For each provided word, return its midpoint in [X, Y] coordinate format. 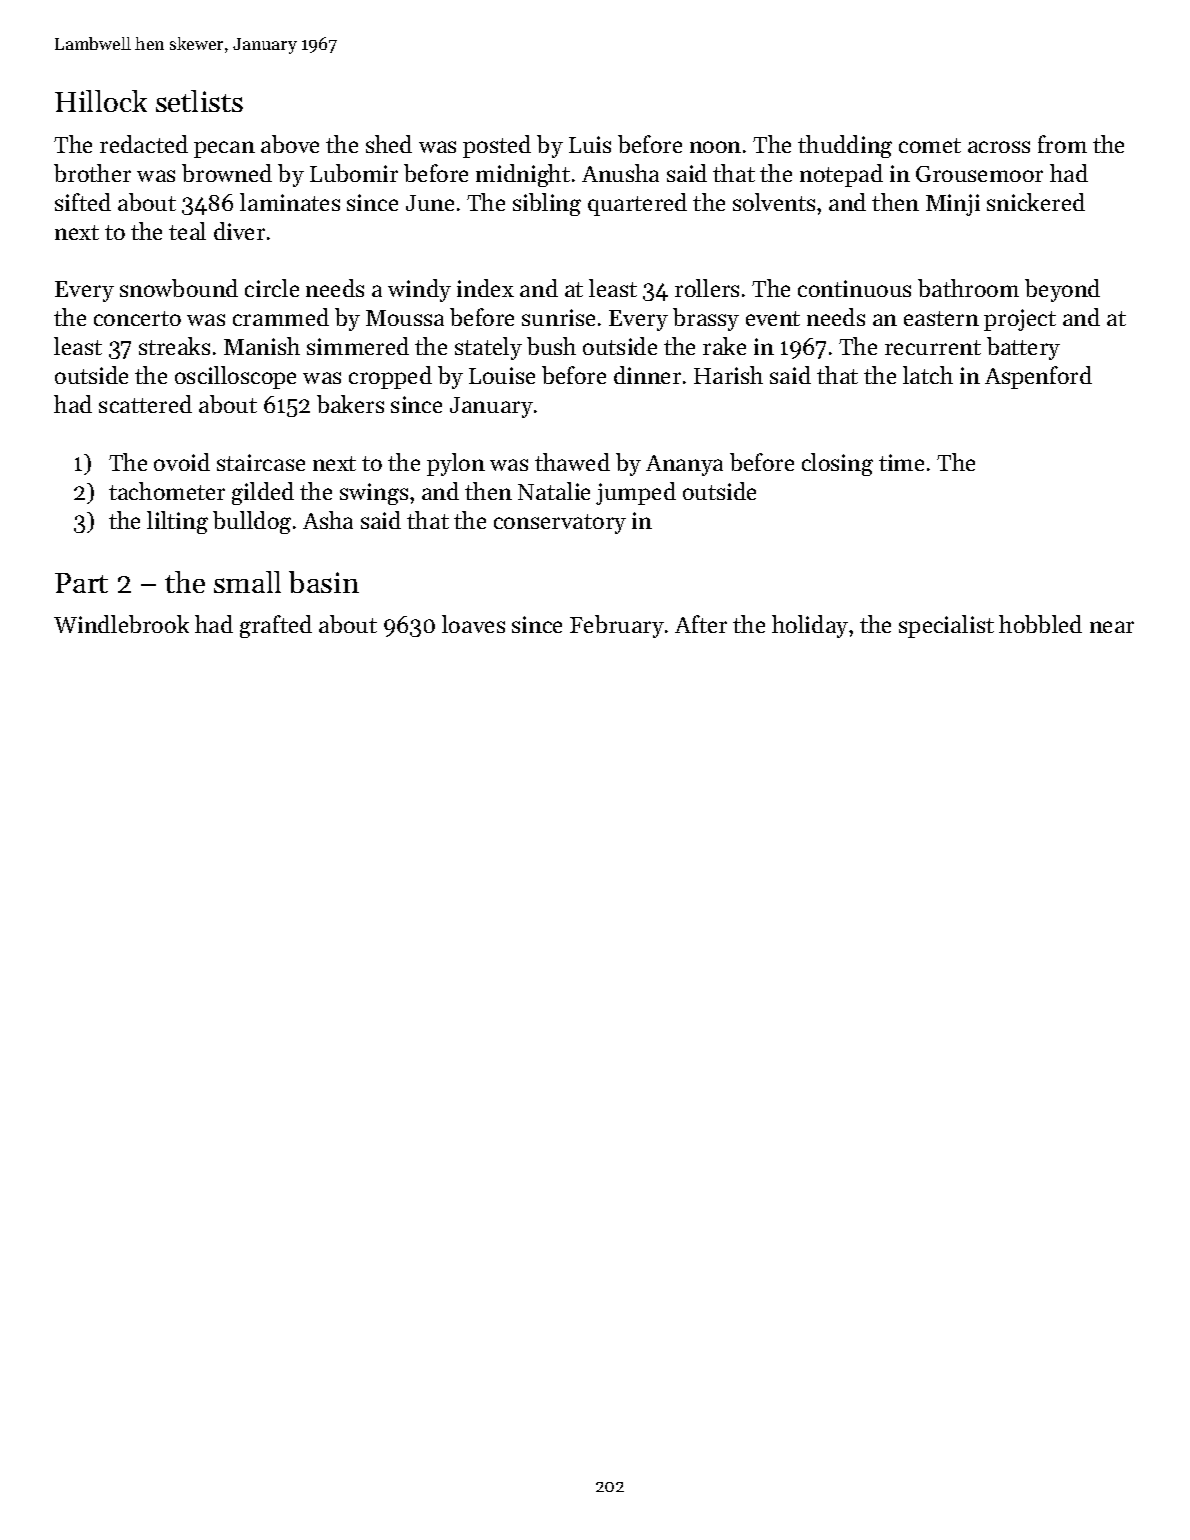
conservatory [560, 524]
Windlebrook [121, 624]
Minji [953, 205]
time [901, 462]
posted [497, 146]
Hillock [101, 101]
